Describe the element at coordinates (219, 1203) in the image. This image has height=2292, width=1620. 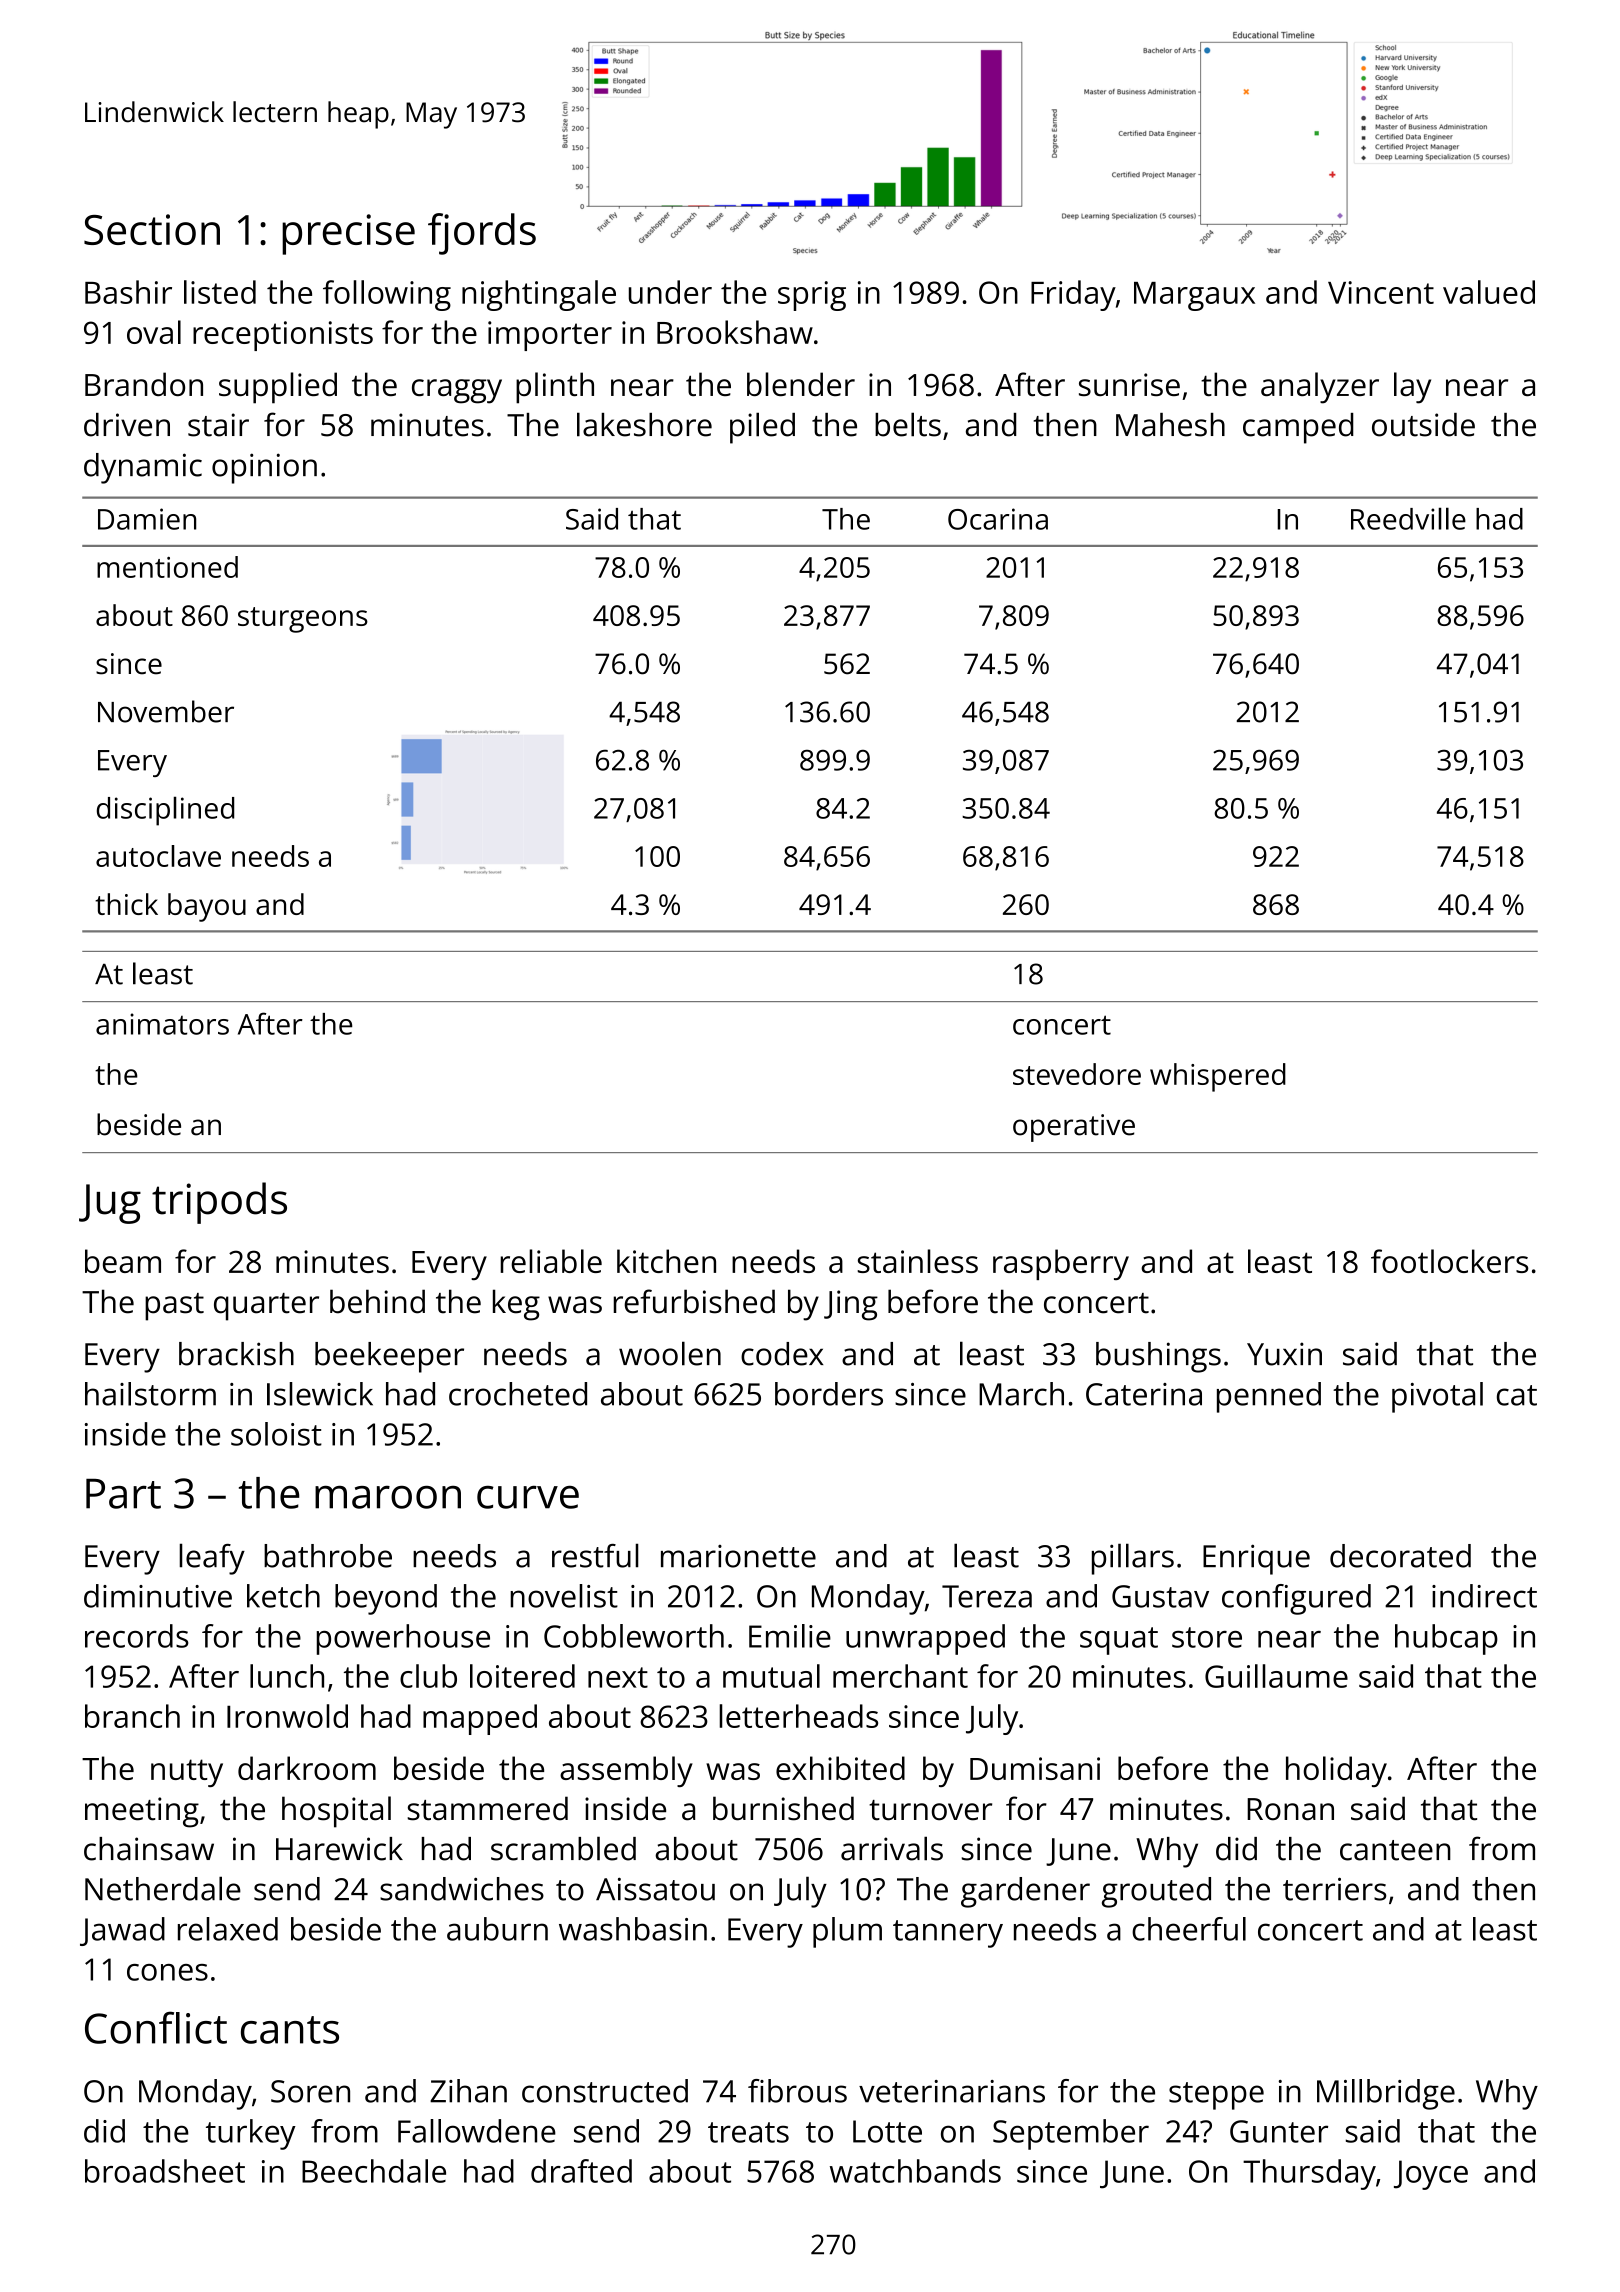
I see `tripods` at that location.
